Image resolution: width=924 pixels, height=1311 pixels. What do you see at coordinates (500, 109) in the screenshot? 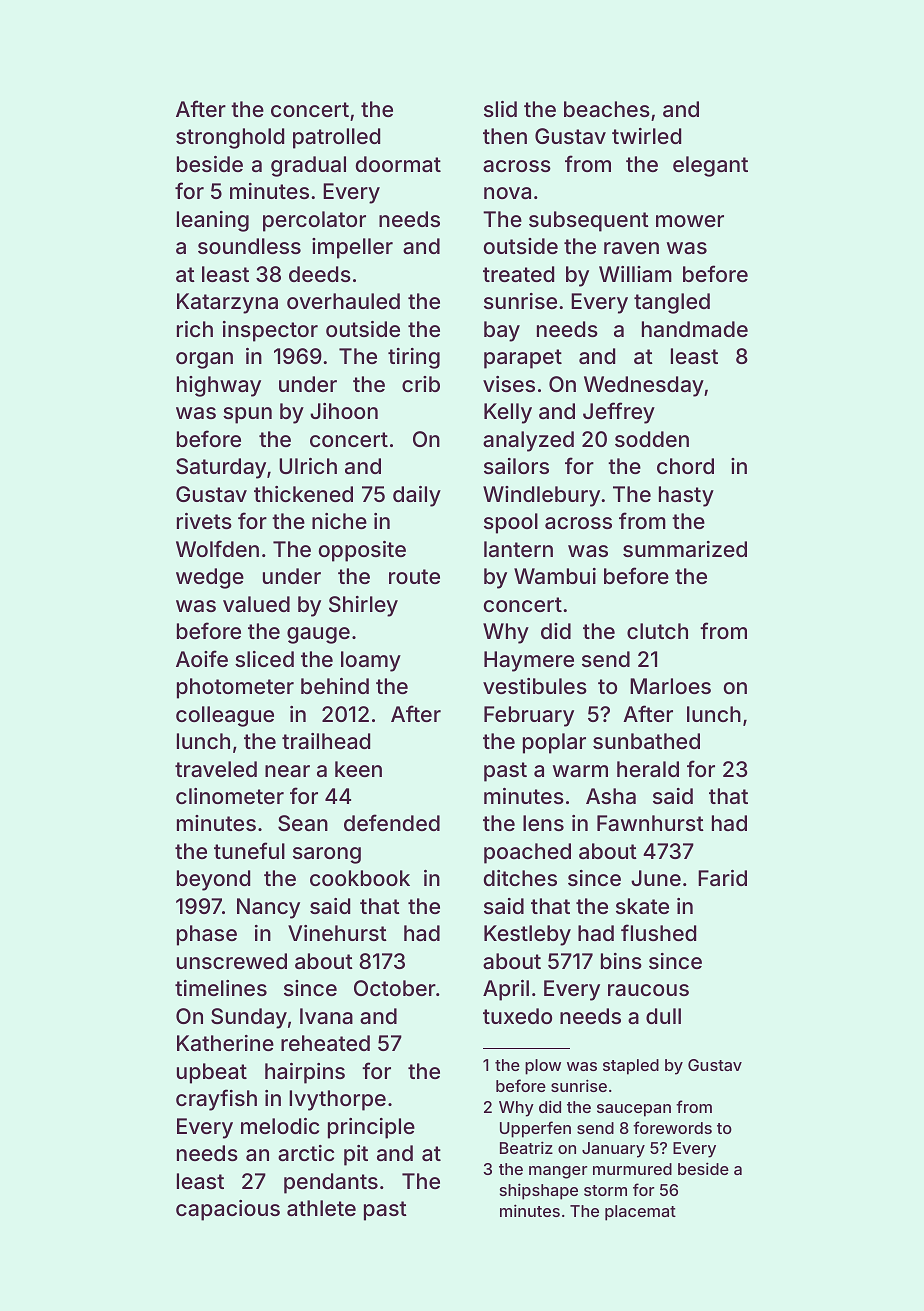
I see `slid` at bounding box center [500, 109].
